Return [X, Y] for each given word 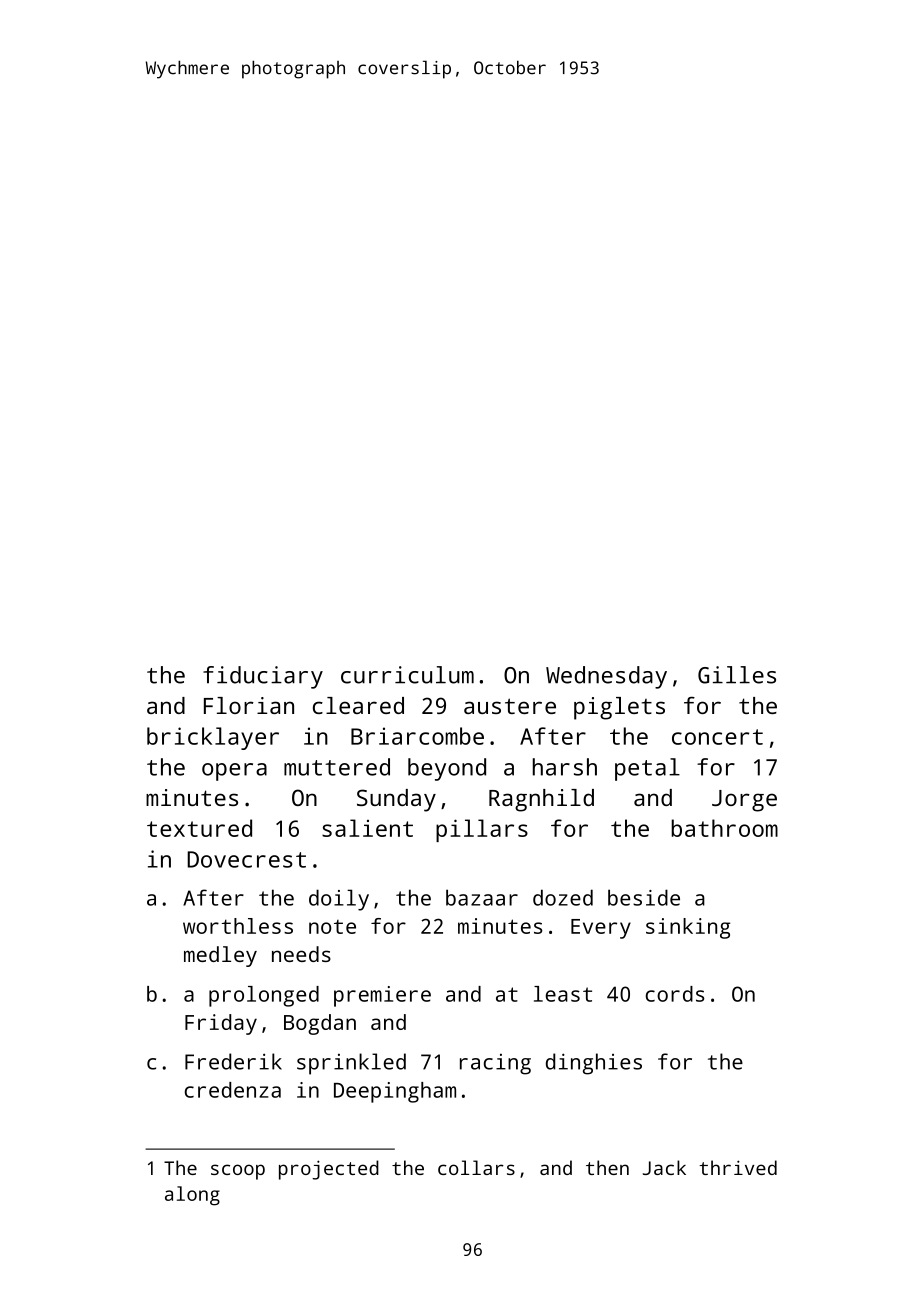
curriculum [407, 675]
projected [329, 1170]
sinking [688, 928]
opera [234, 772]
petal [647, 769]
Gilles [737, 675]
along [192, 1196]
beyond [447, 769]
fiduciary [263, 677]
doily [339, 900]
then [607, 1167]
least [563, 994]
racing [495, 1064]
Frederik [233, 1061]
